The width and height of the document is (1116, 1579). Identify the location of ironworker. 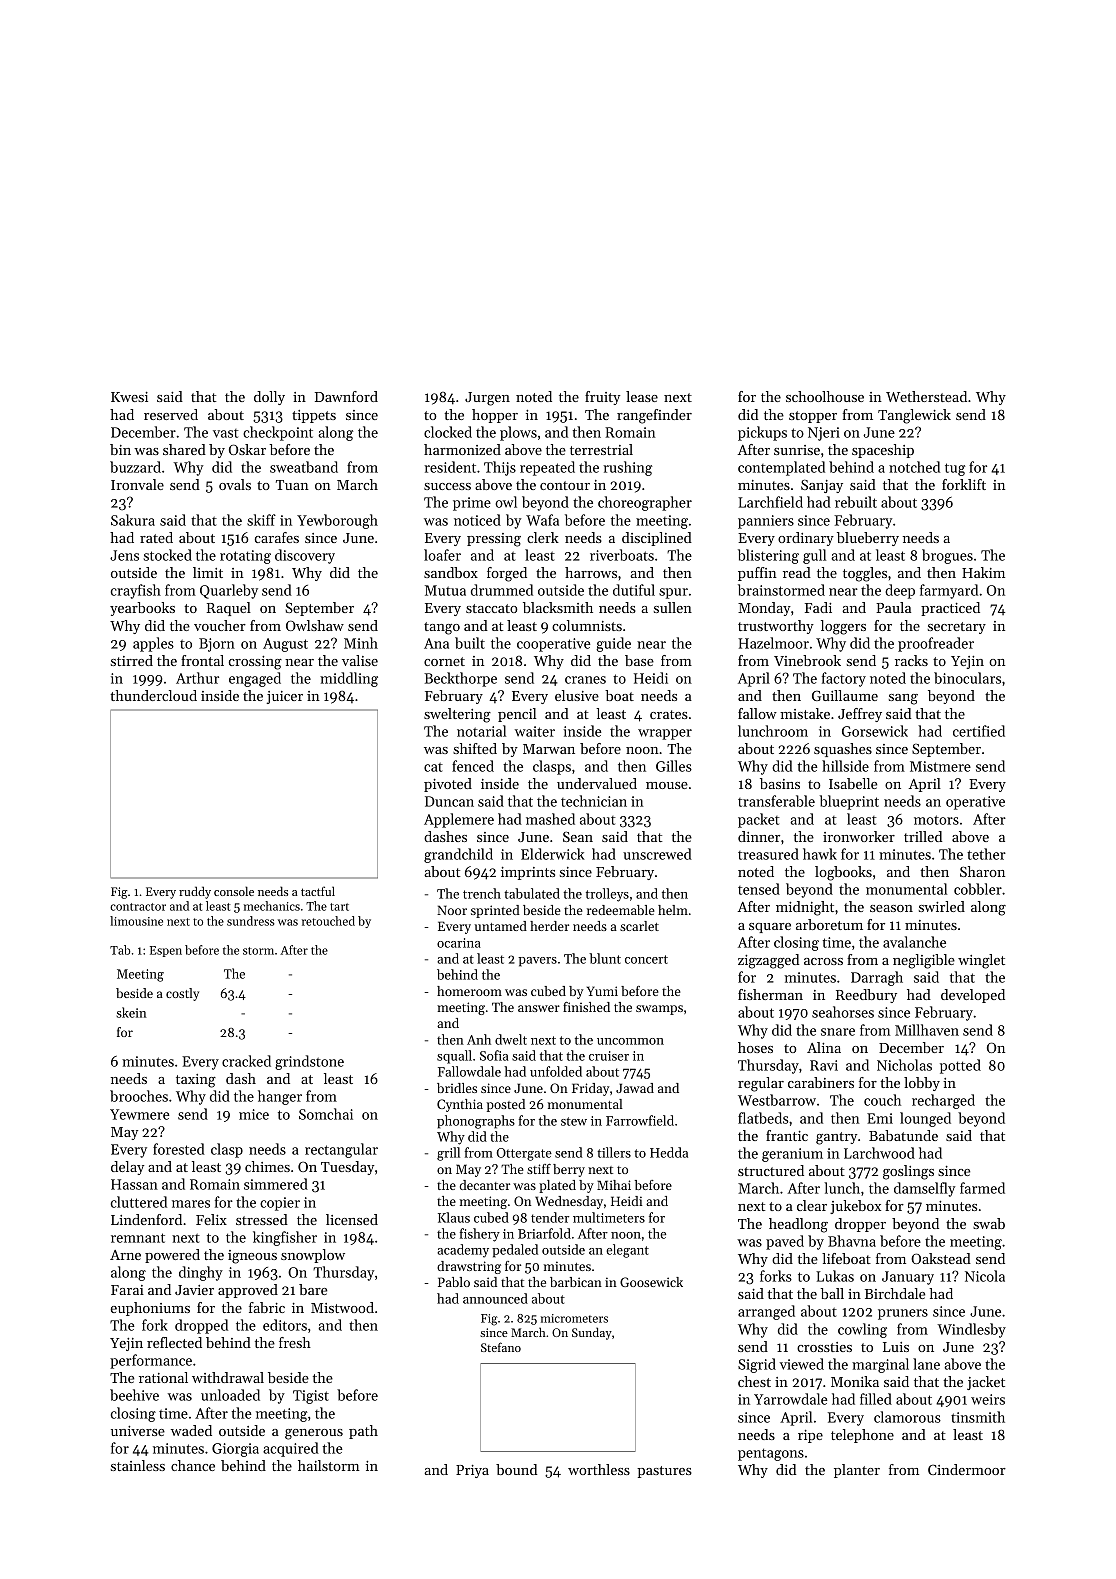
(859, 836).
